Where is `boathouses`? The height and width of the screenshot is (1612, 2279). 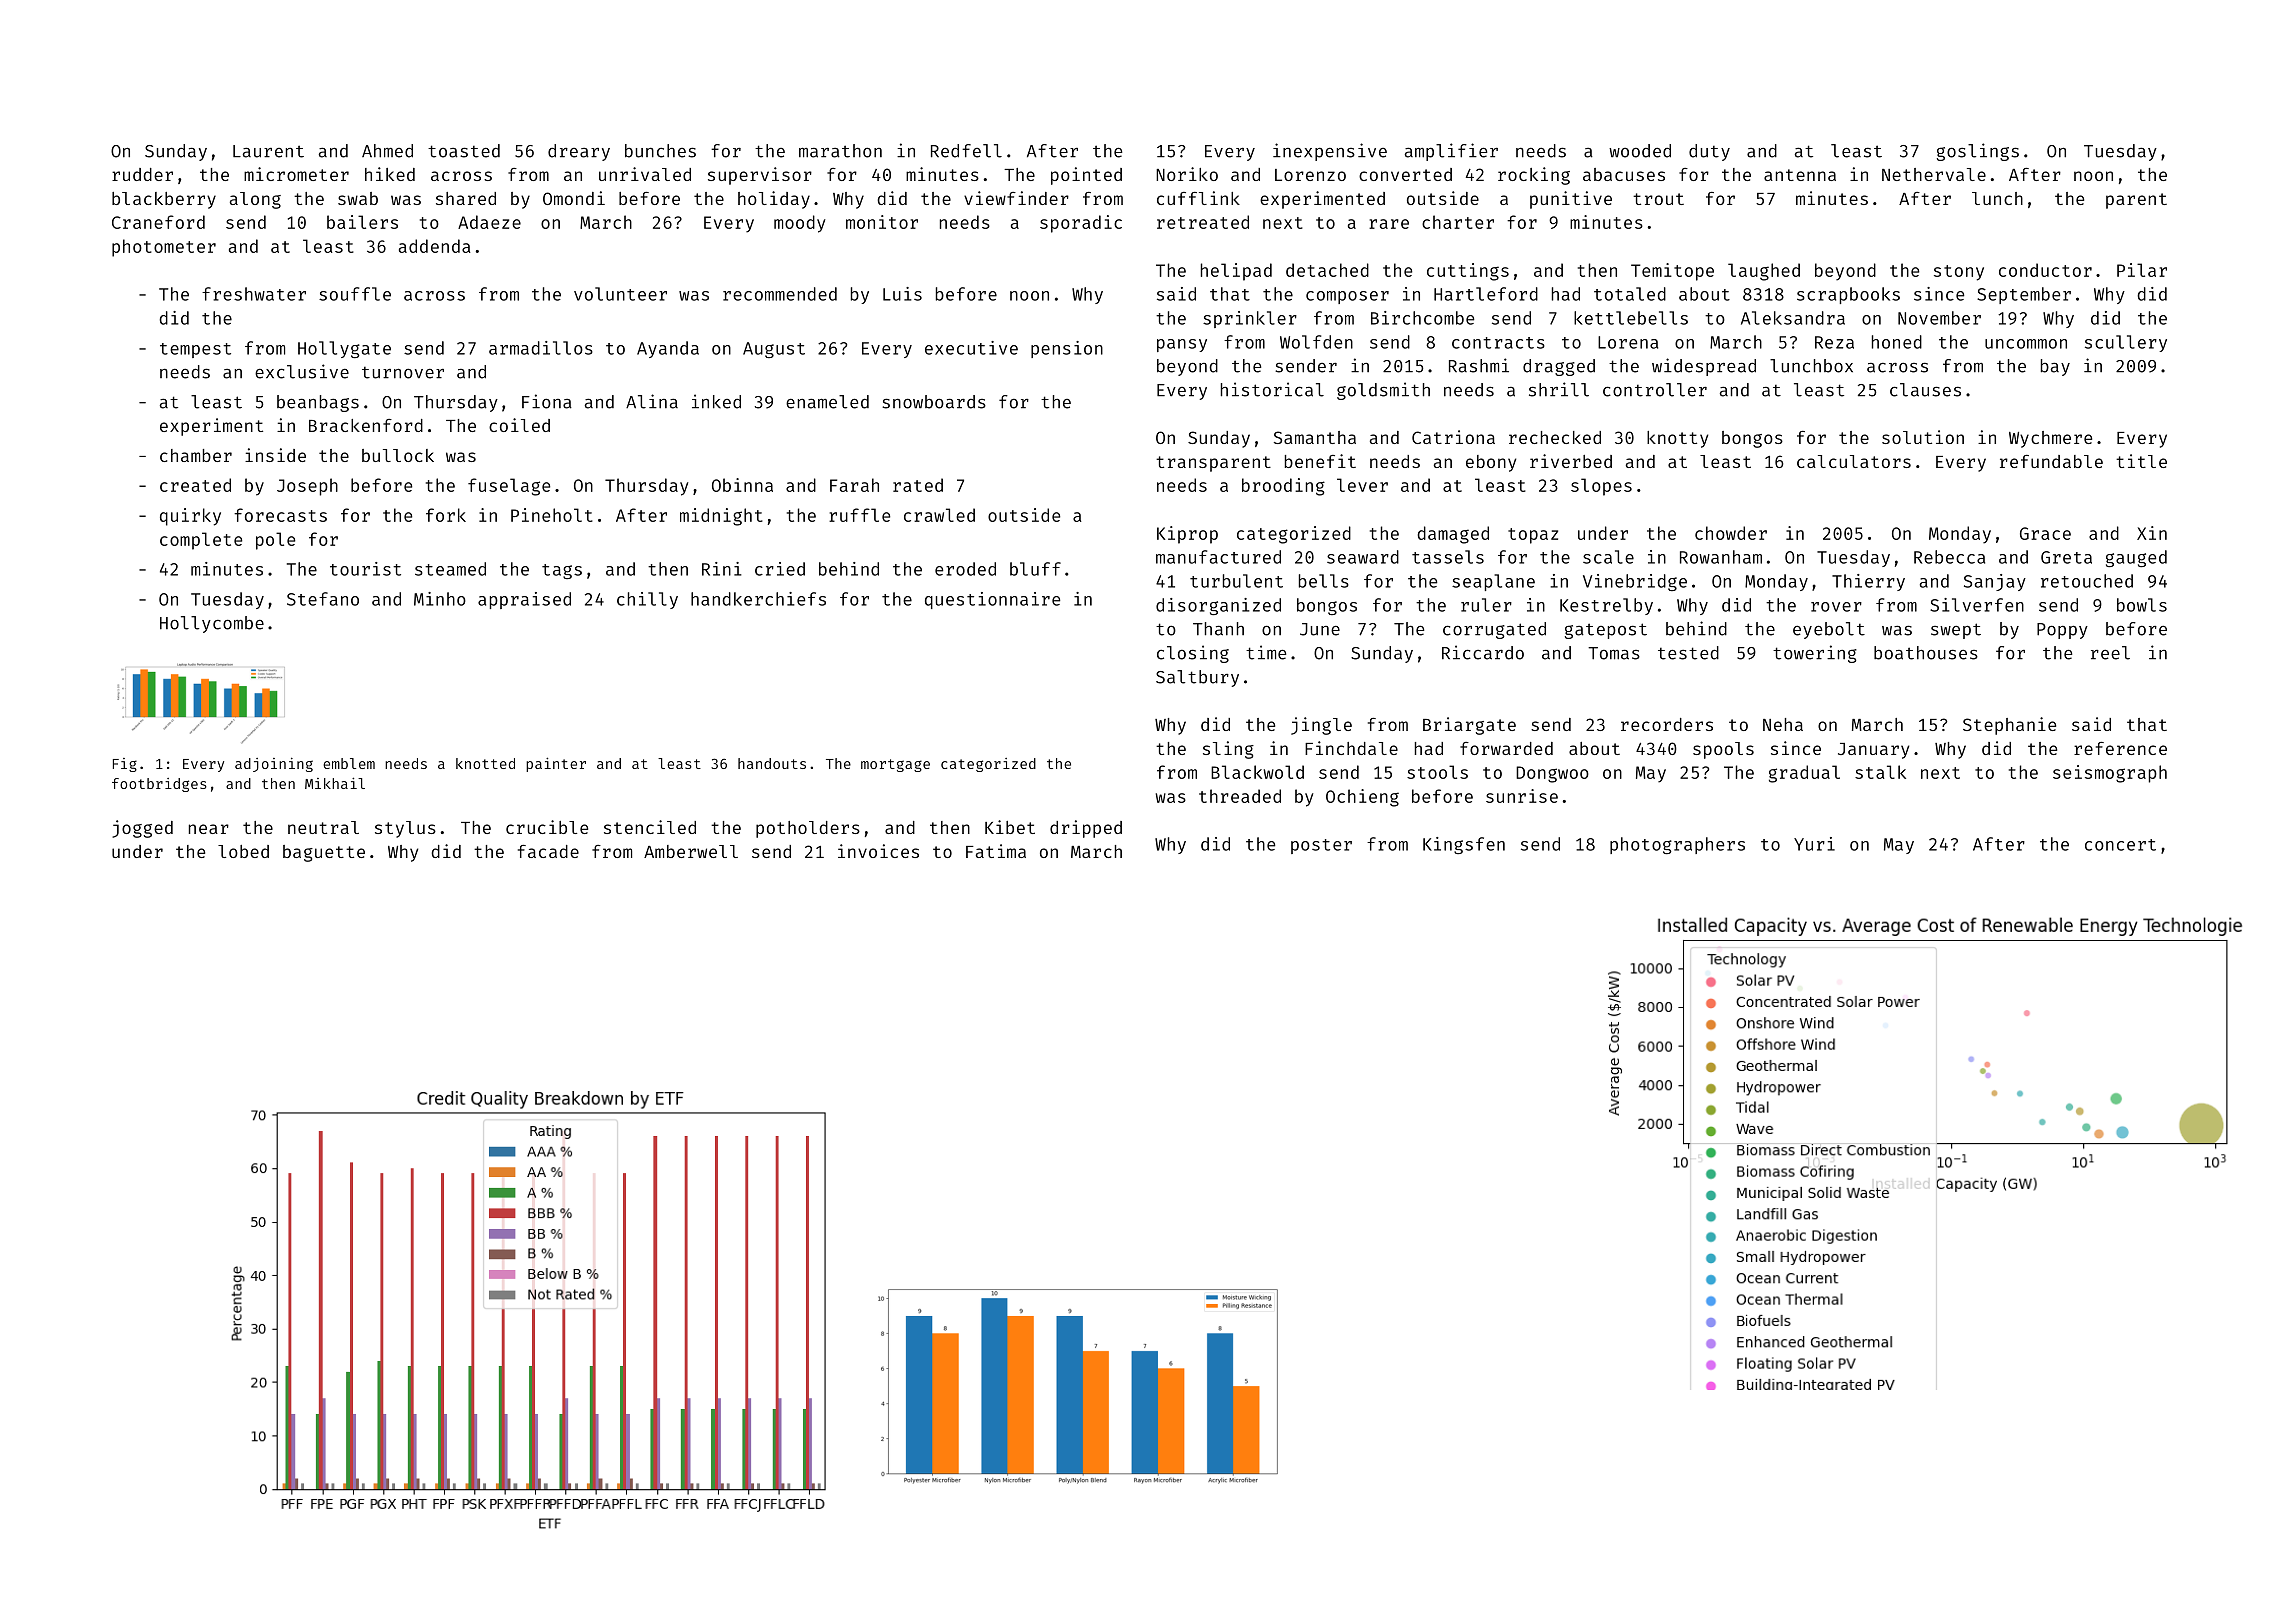
boathouses is located at coordinates (1926, 653).
